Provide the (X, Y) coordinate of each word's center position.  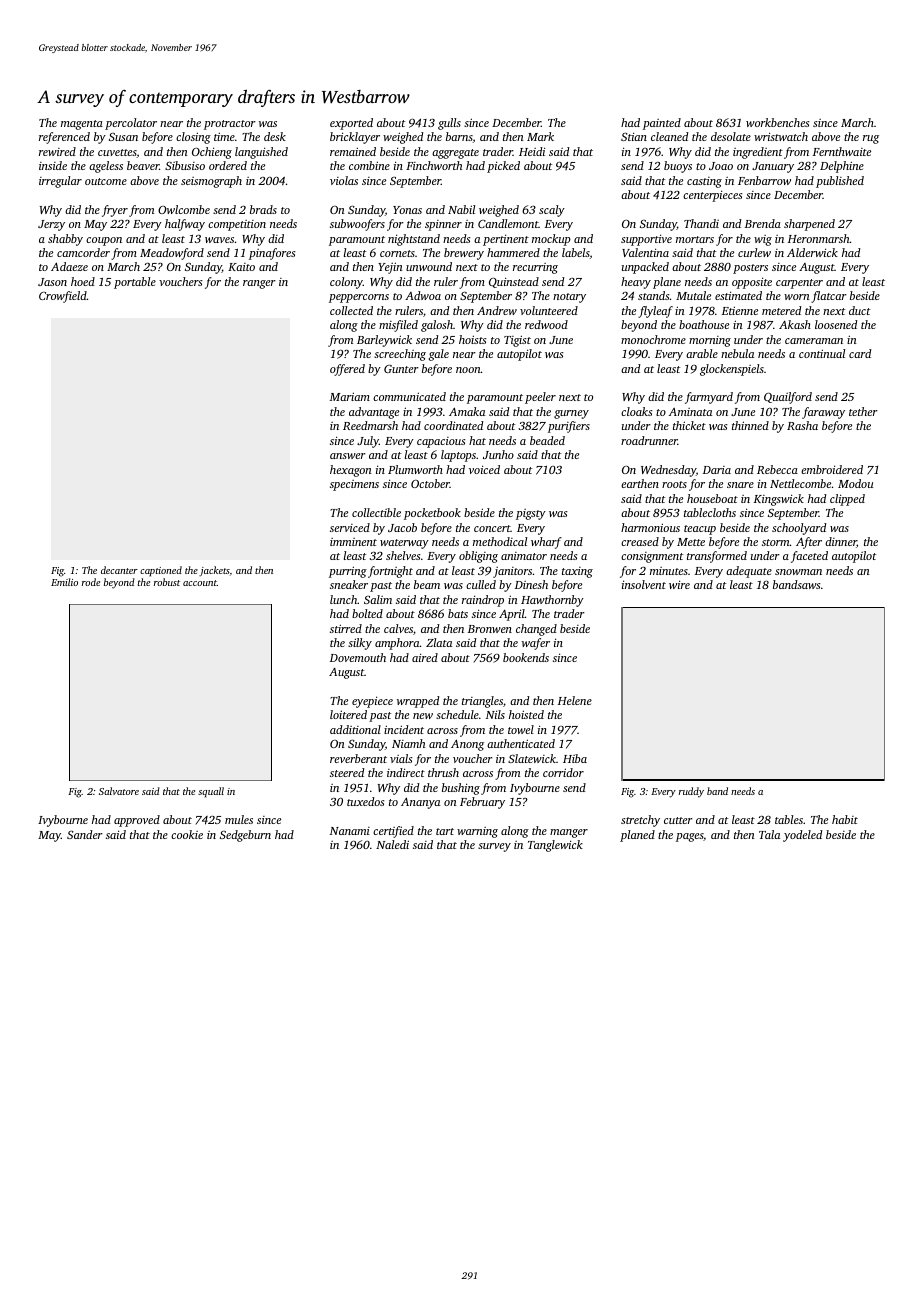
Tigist (517, 341)
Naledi (392, 844)
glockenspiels (732, 370)
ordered (228, 165)
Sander (85, 834)
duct (859, 310)
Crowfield (63, 297)
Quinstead (514, 282)
